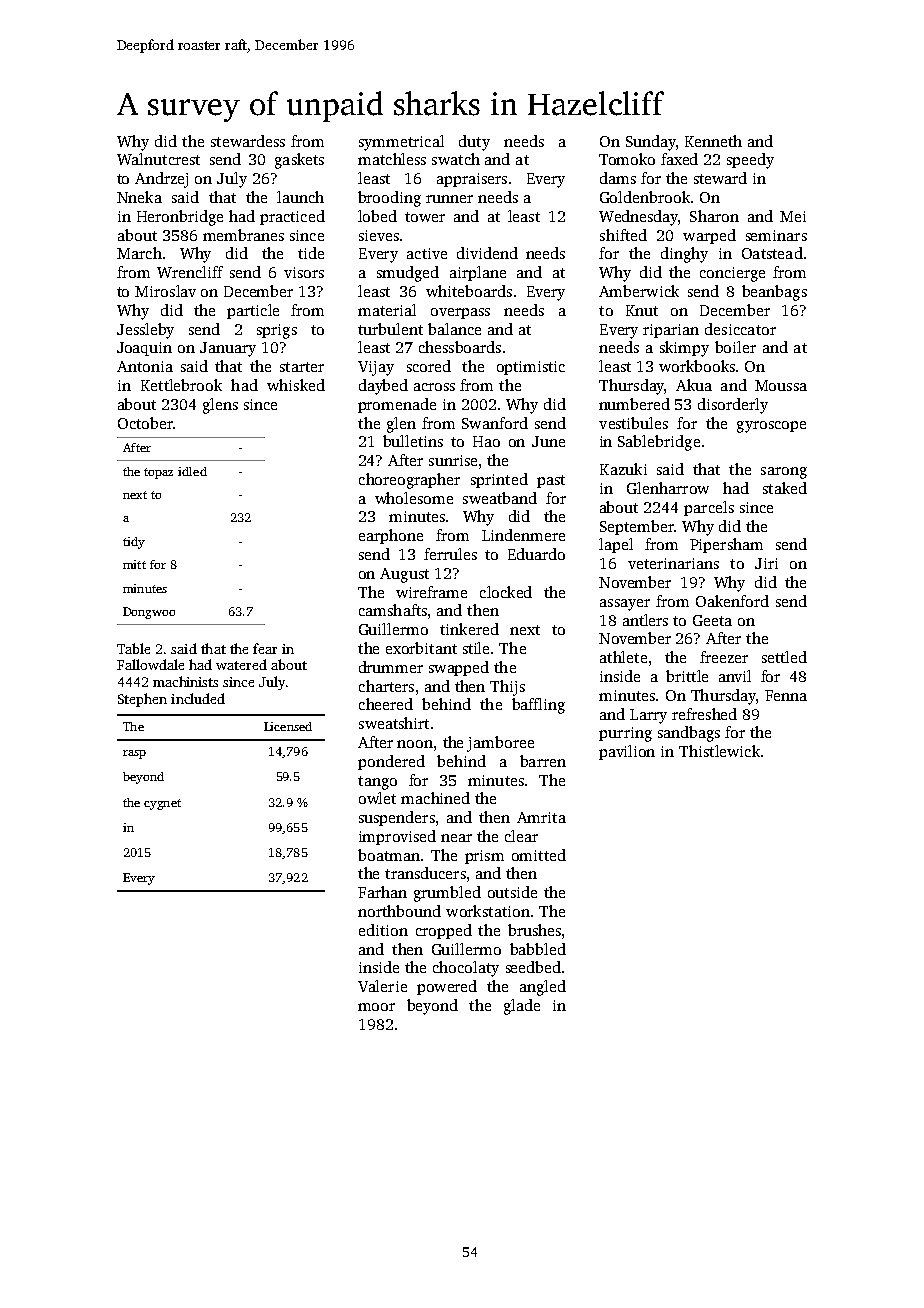  Describe the element at coordinates (391, 536) in the screenshot. I see `earphone` at that location.
